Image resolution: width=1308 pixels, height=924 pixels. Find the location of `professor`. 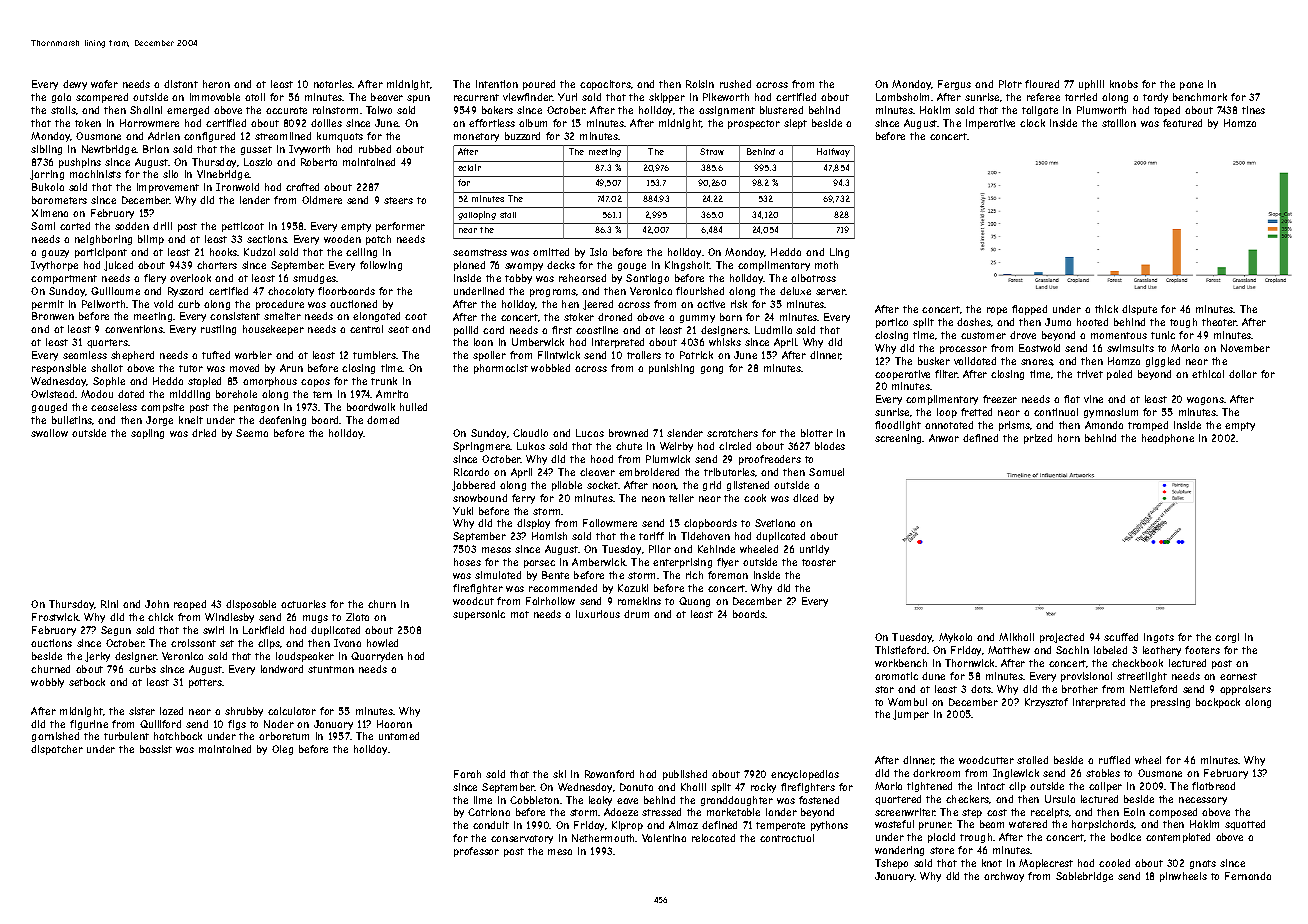

professor is located at coordinates (476, 852).
